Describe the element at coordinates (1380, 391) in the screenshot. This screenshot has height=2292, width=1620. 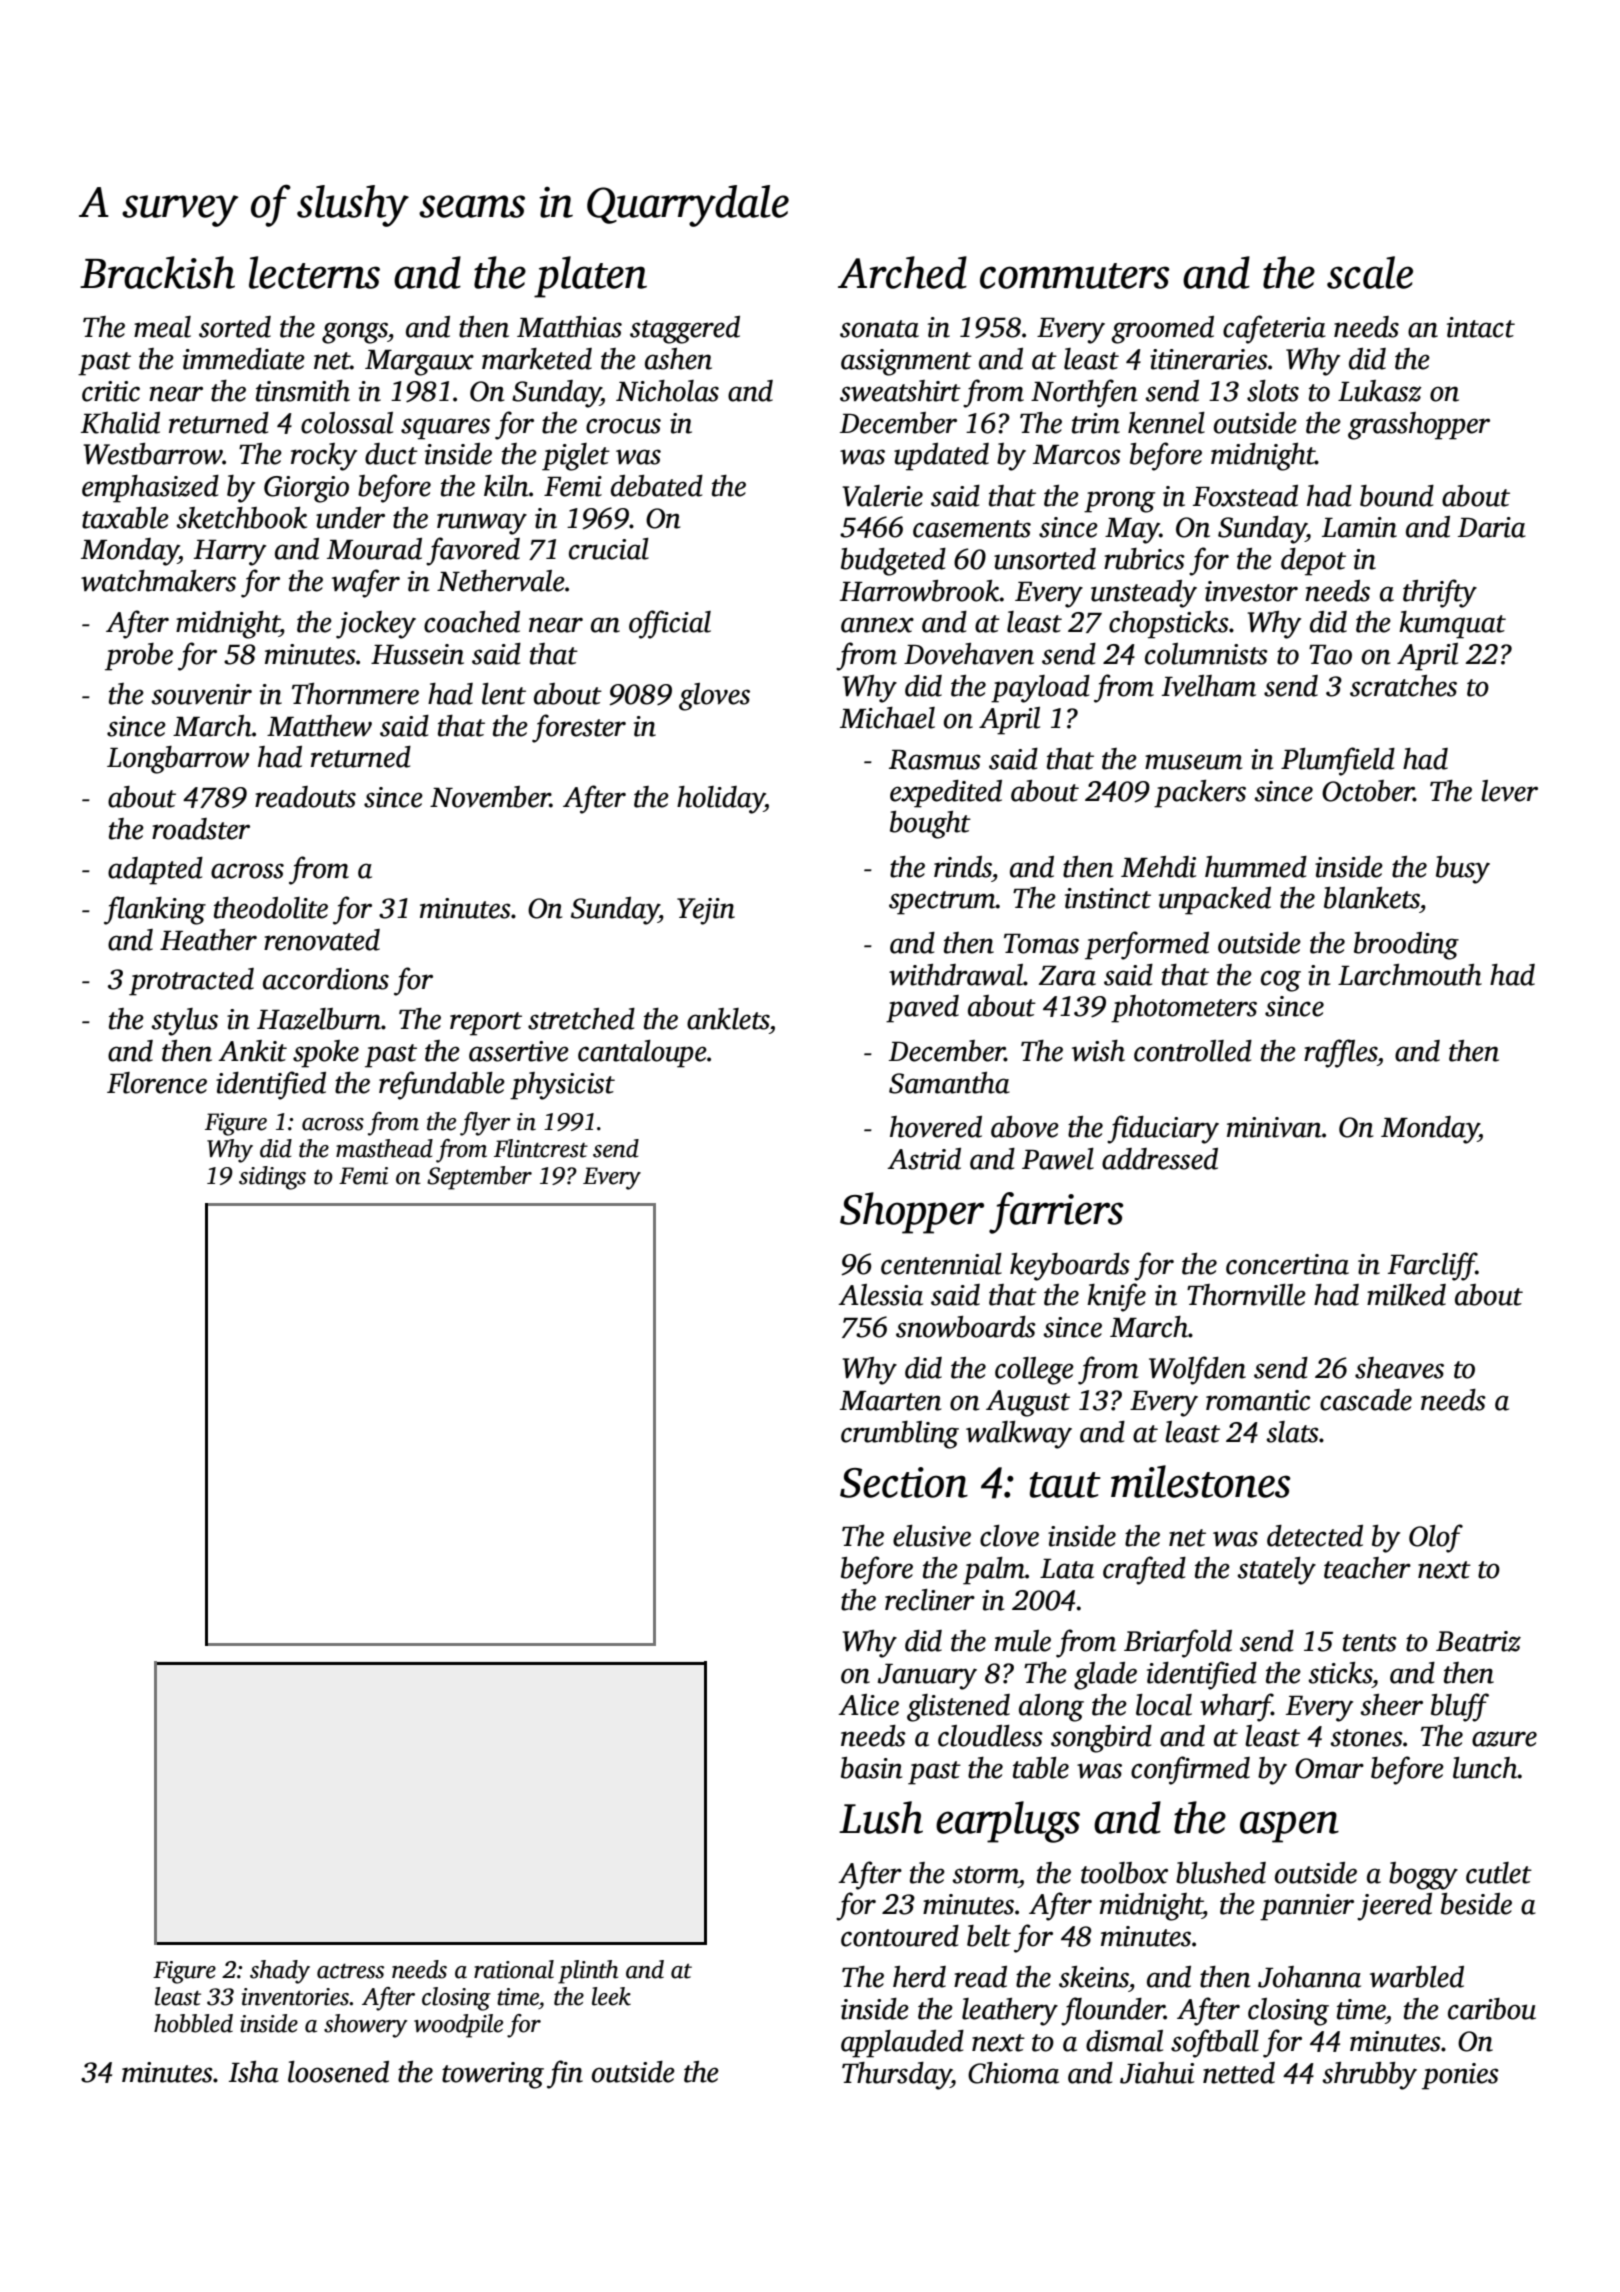
I see `Lukasz` at that location.
